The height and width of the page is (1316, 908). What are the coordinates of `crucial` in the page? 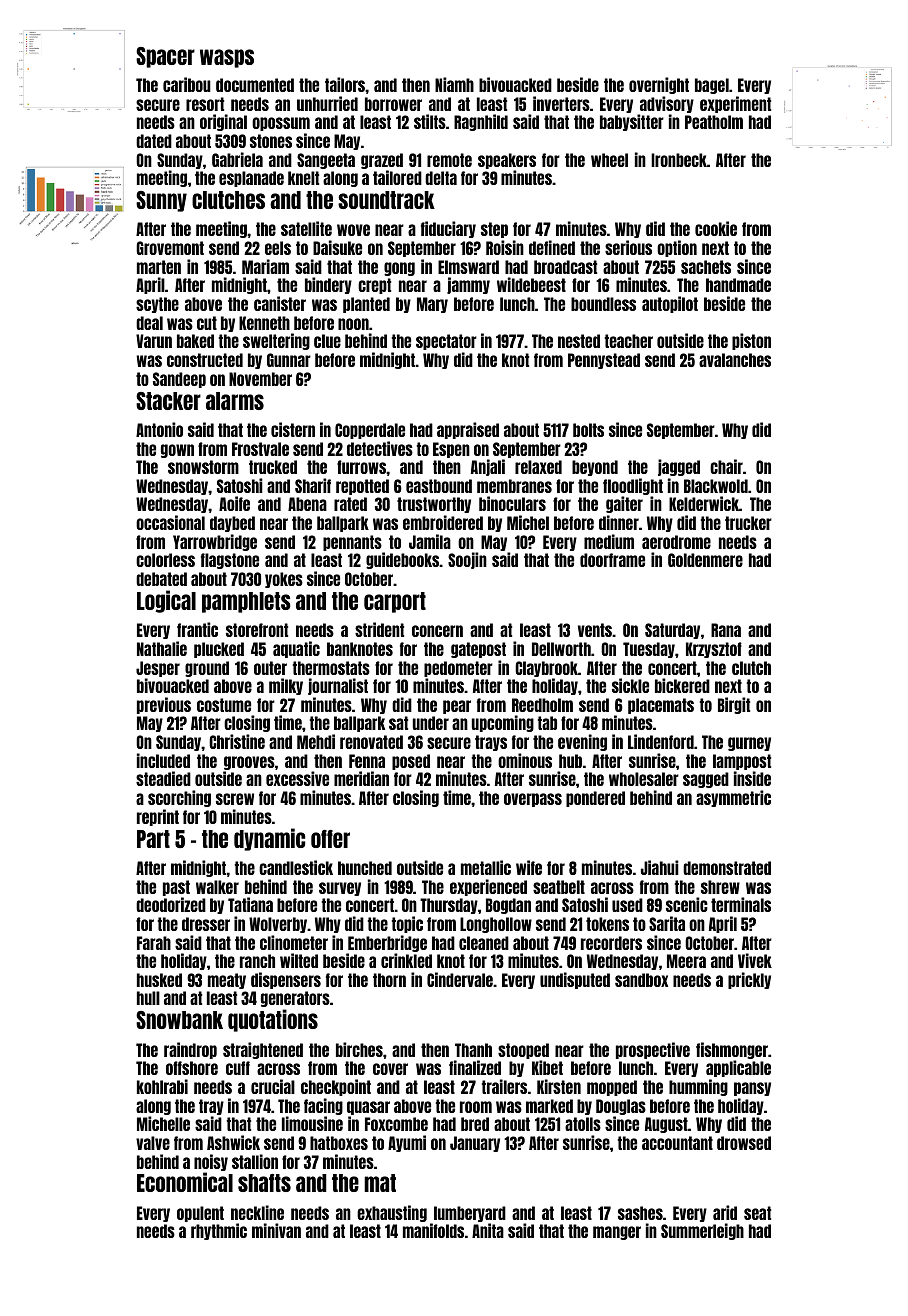 It's located at (273, 1086).
